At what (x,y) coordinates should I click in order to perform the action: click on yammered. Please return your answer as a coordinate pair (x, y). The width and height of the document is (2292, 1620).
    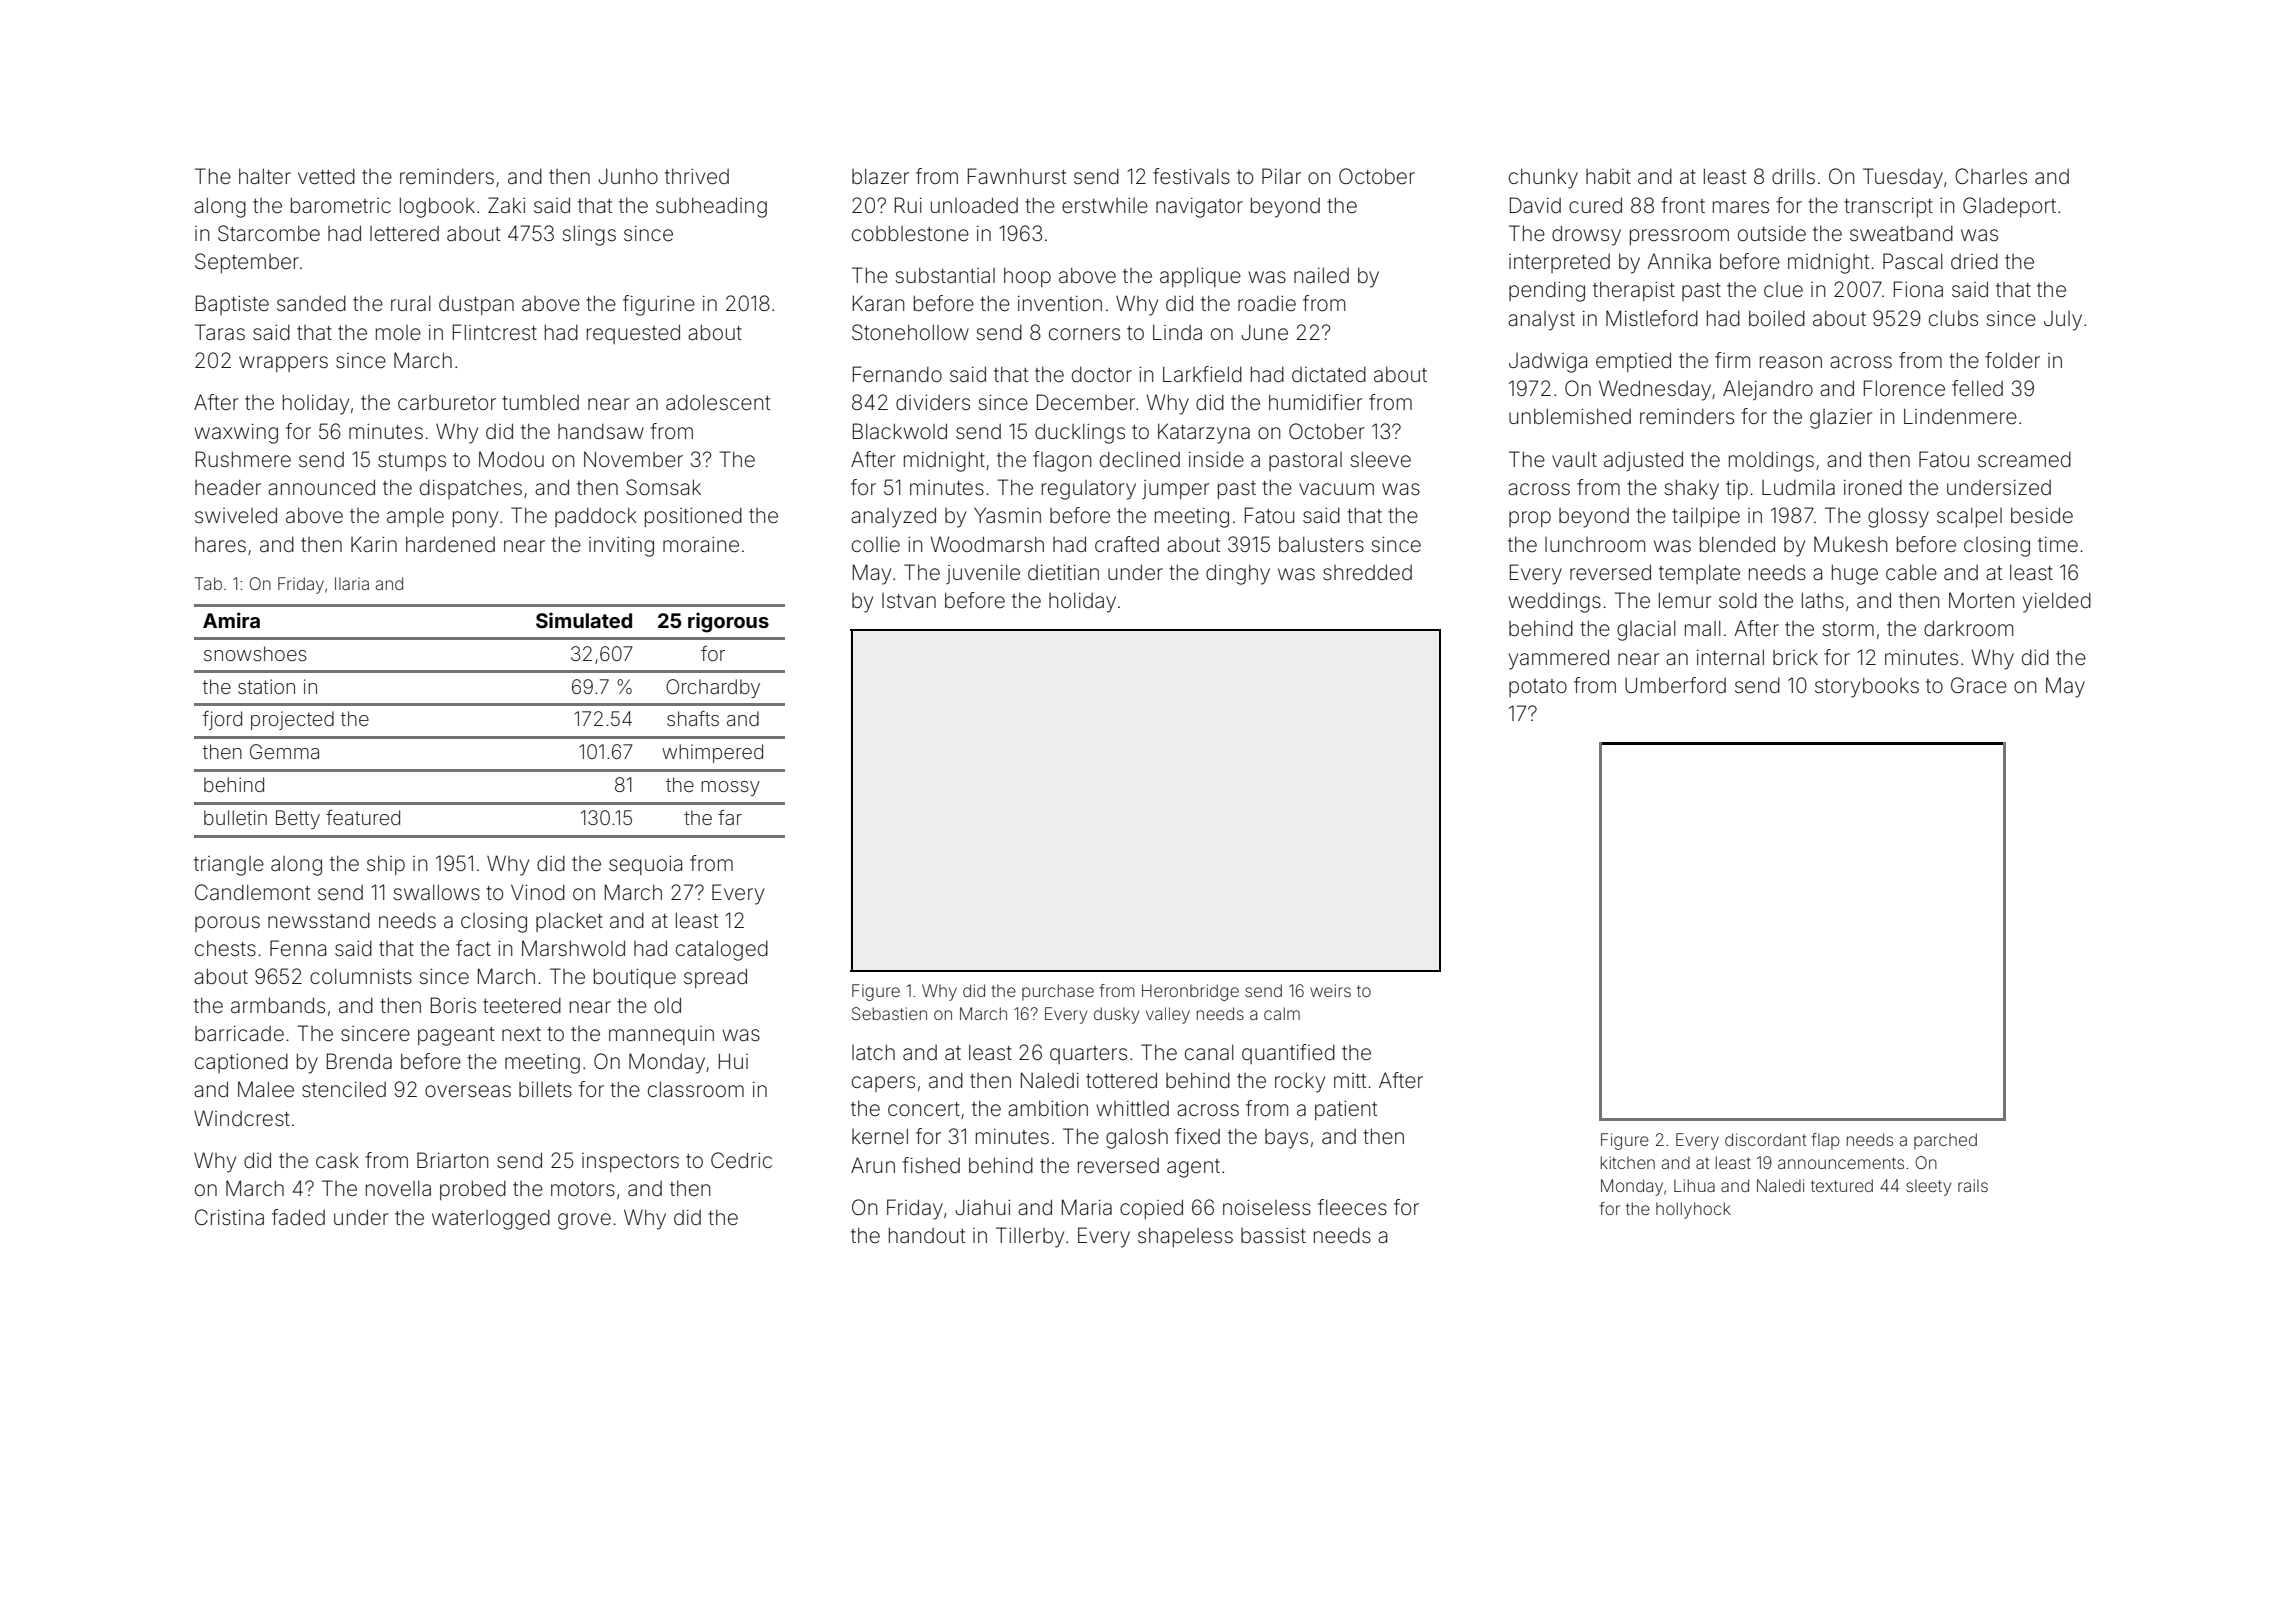
    Looking at the image, I should click on (1559, 659).
